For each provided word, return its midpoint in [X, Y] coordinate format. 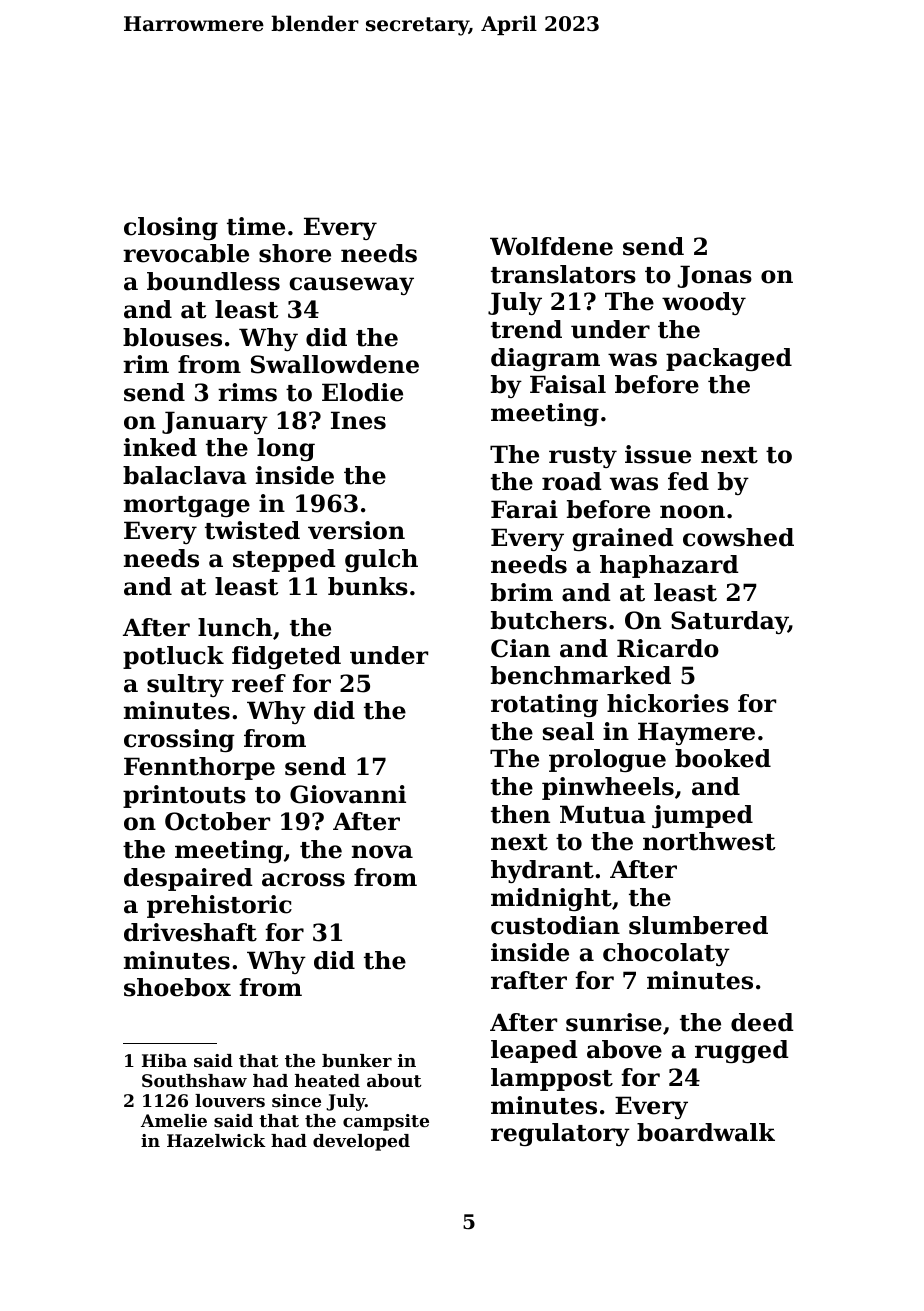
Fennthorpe [199, 768]
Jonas [715, 276]
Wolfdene [551, 246]
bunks [368, 586]
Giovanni [348, 794]
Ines [358, 420]
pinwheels [608, 788]
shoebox [177, 987]
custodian [555, 925]
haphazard [669, 566]
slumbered [698, 925]
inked [160, 447]
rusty [583, 457]
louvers [230, 1100]
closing [171, 228]
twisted [252, 530]
